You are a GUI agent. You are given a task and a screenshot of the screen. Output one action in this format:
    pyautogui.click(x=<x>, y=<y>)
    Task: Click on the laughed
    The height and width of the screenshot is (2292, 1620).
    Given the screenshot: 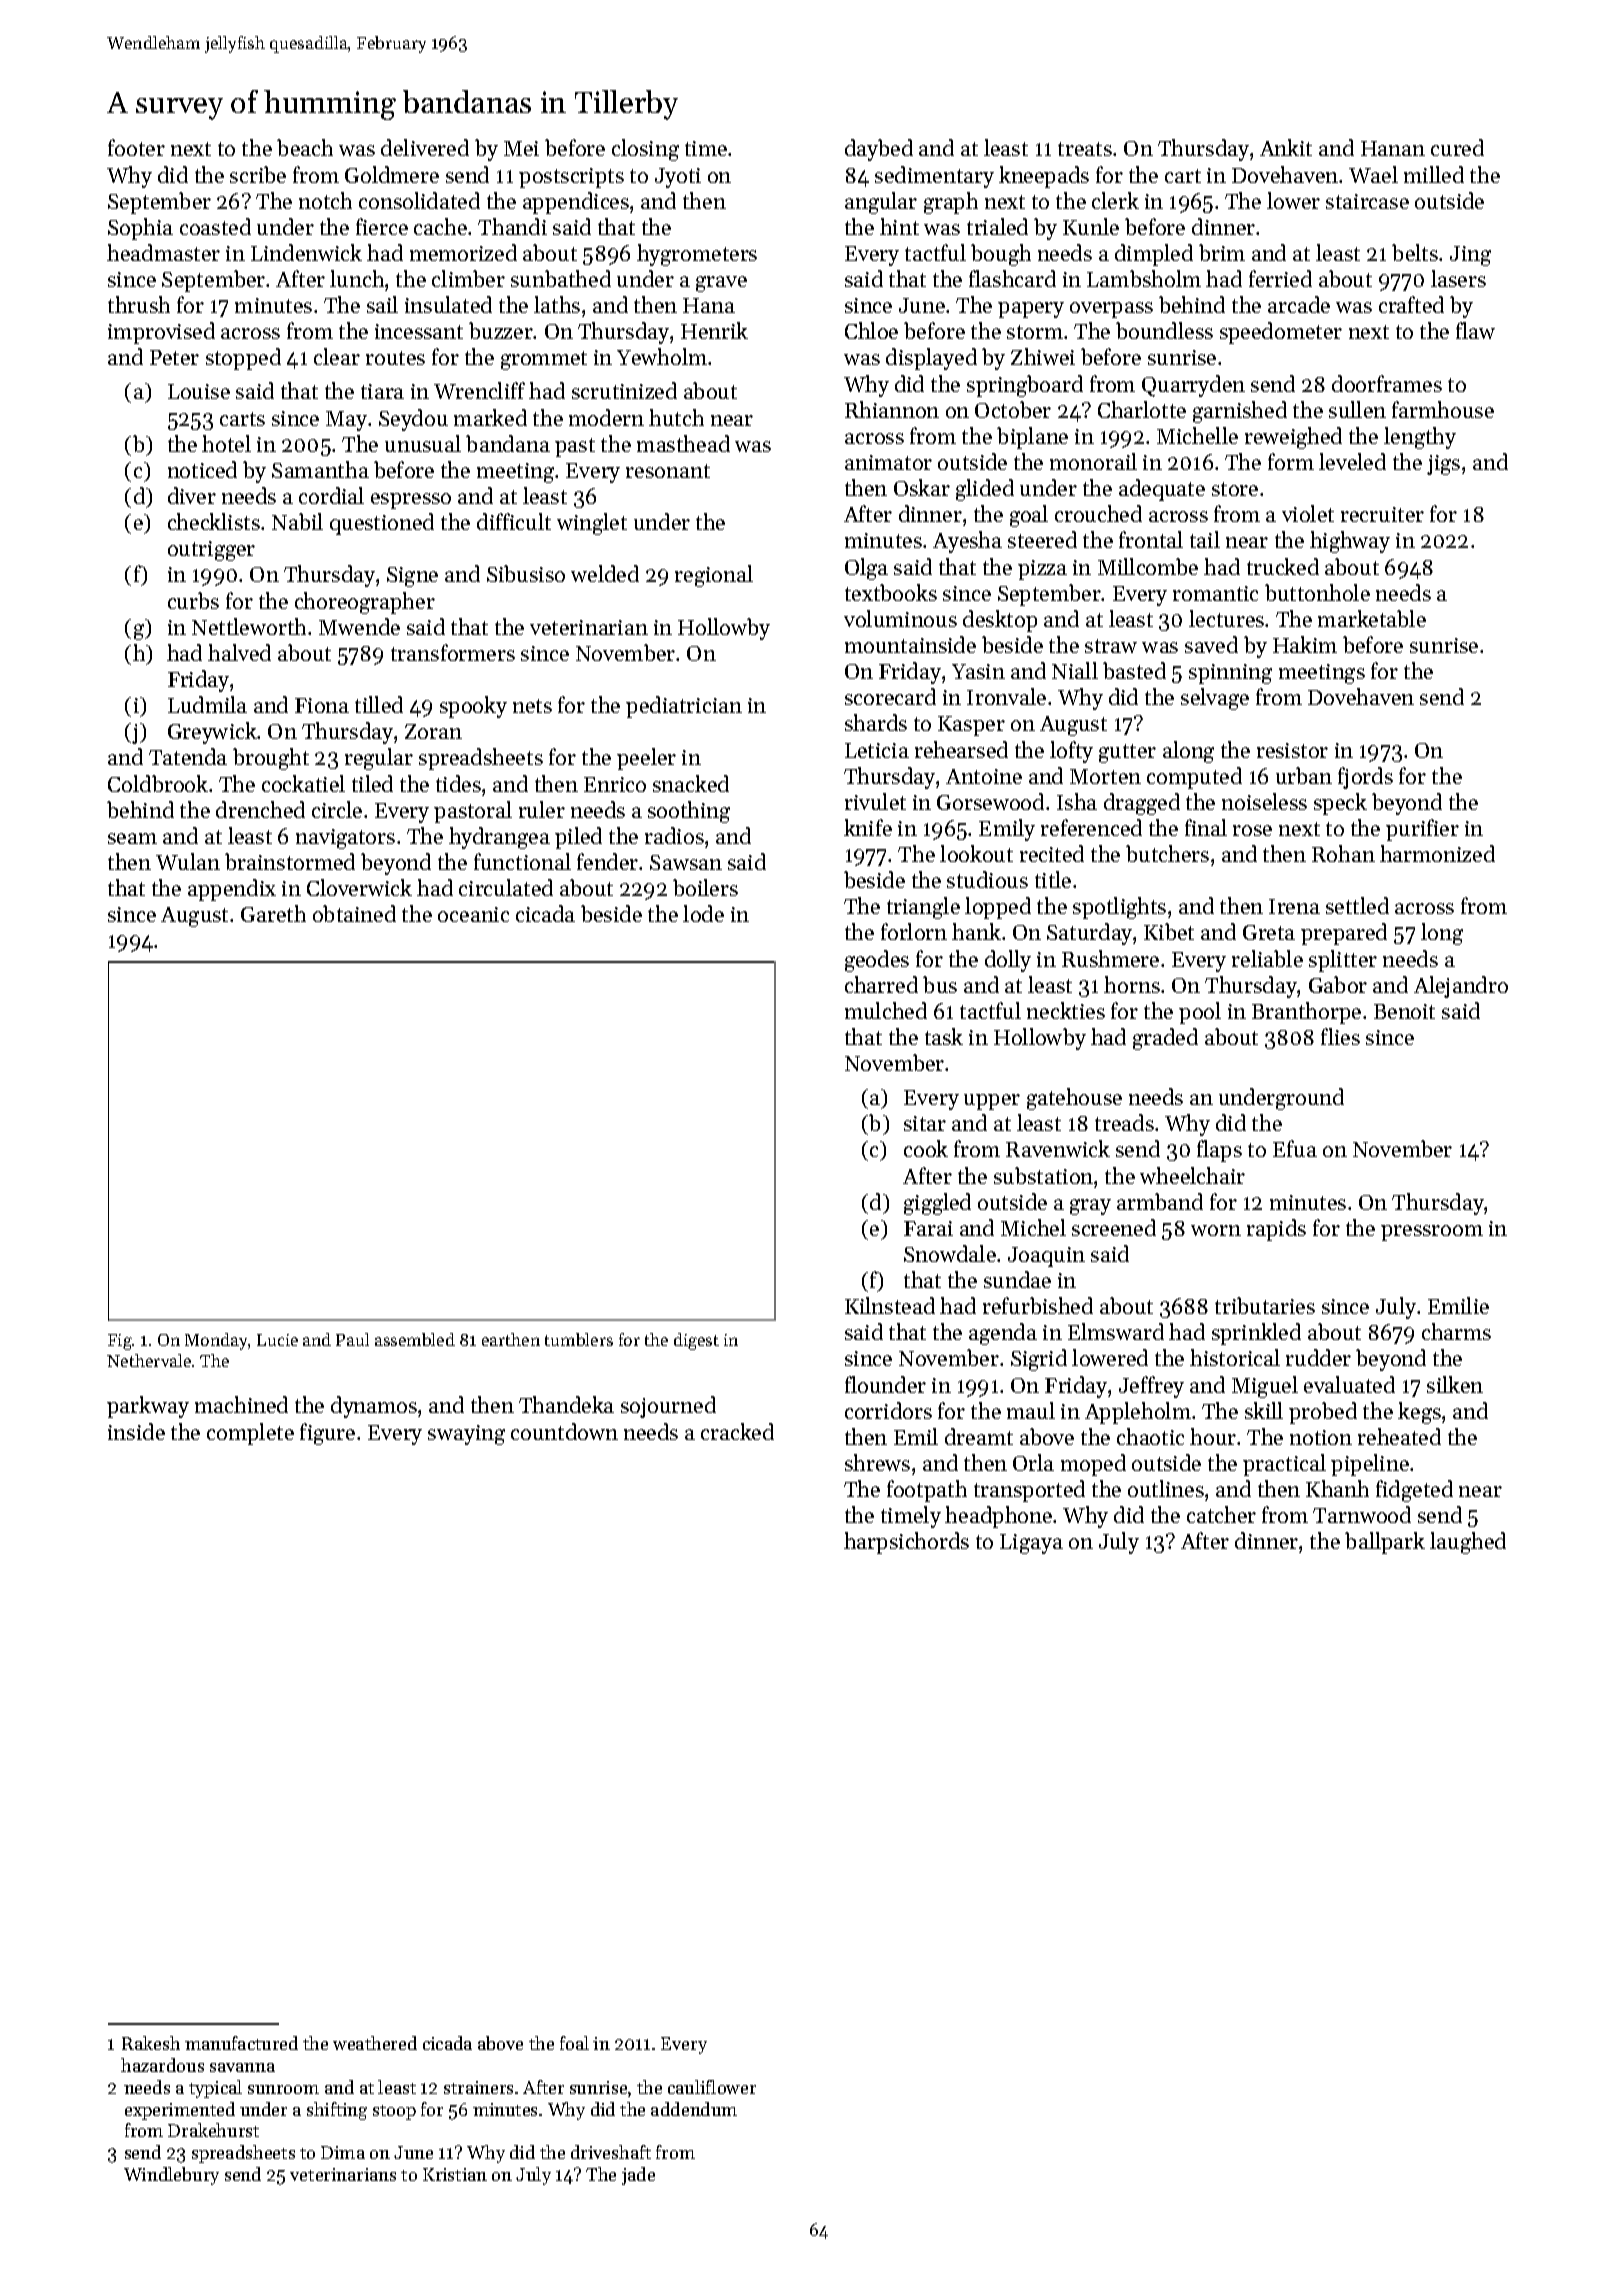 What is the action you would take?
    pyautogui.click(x=1468, y=1543)
